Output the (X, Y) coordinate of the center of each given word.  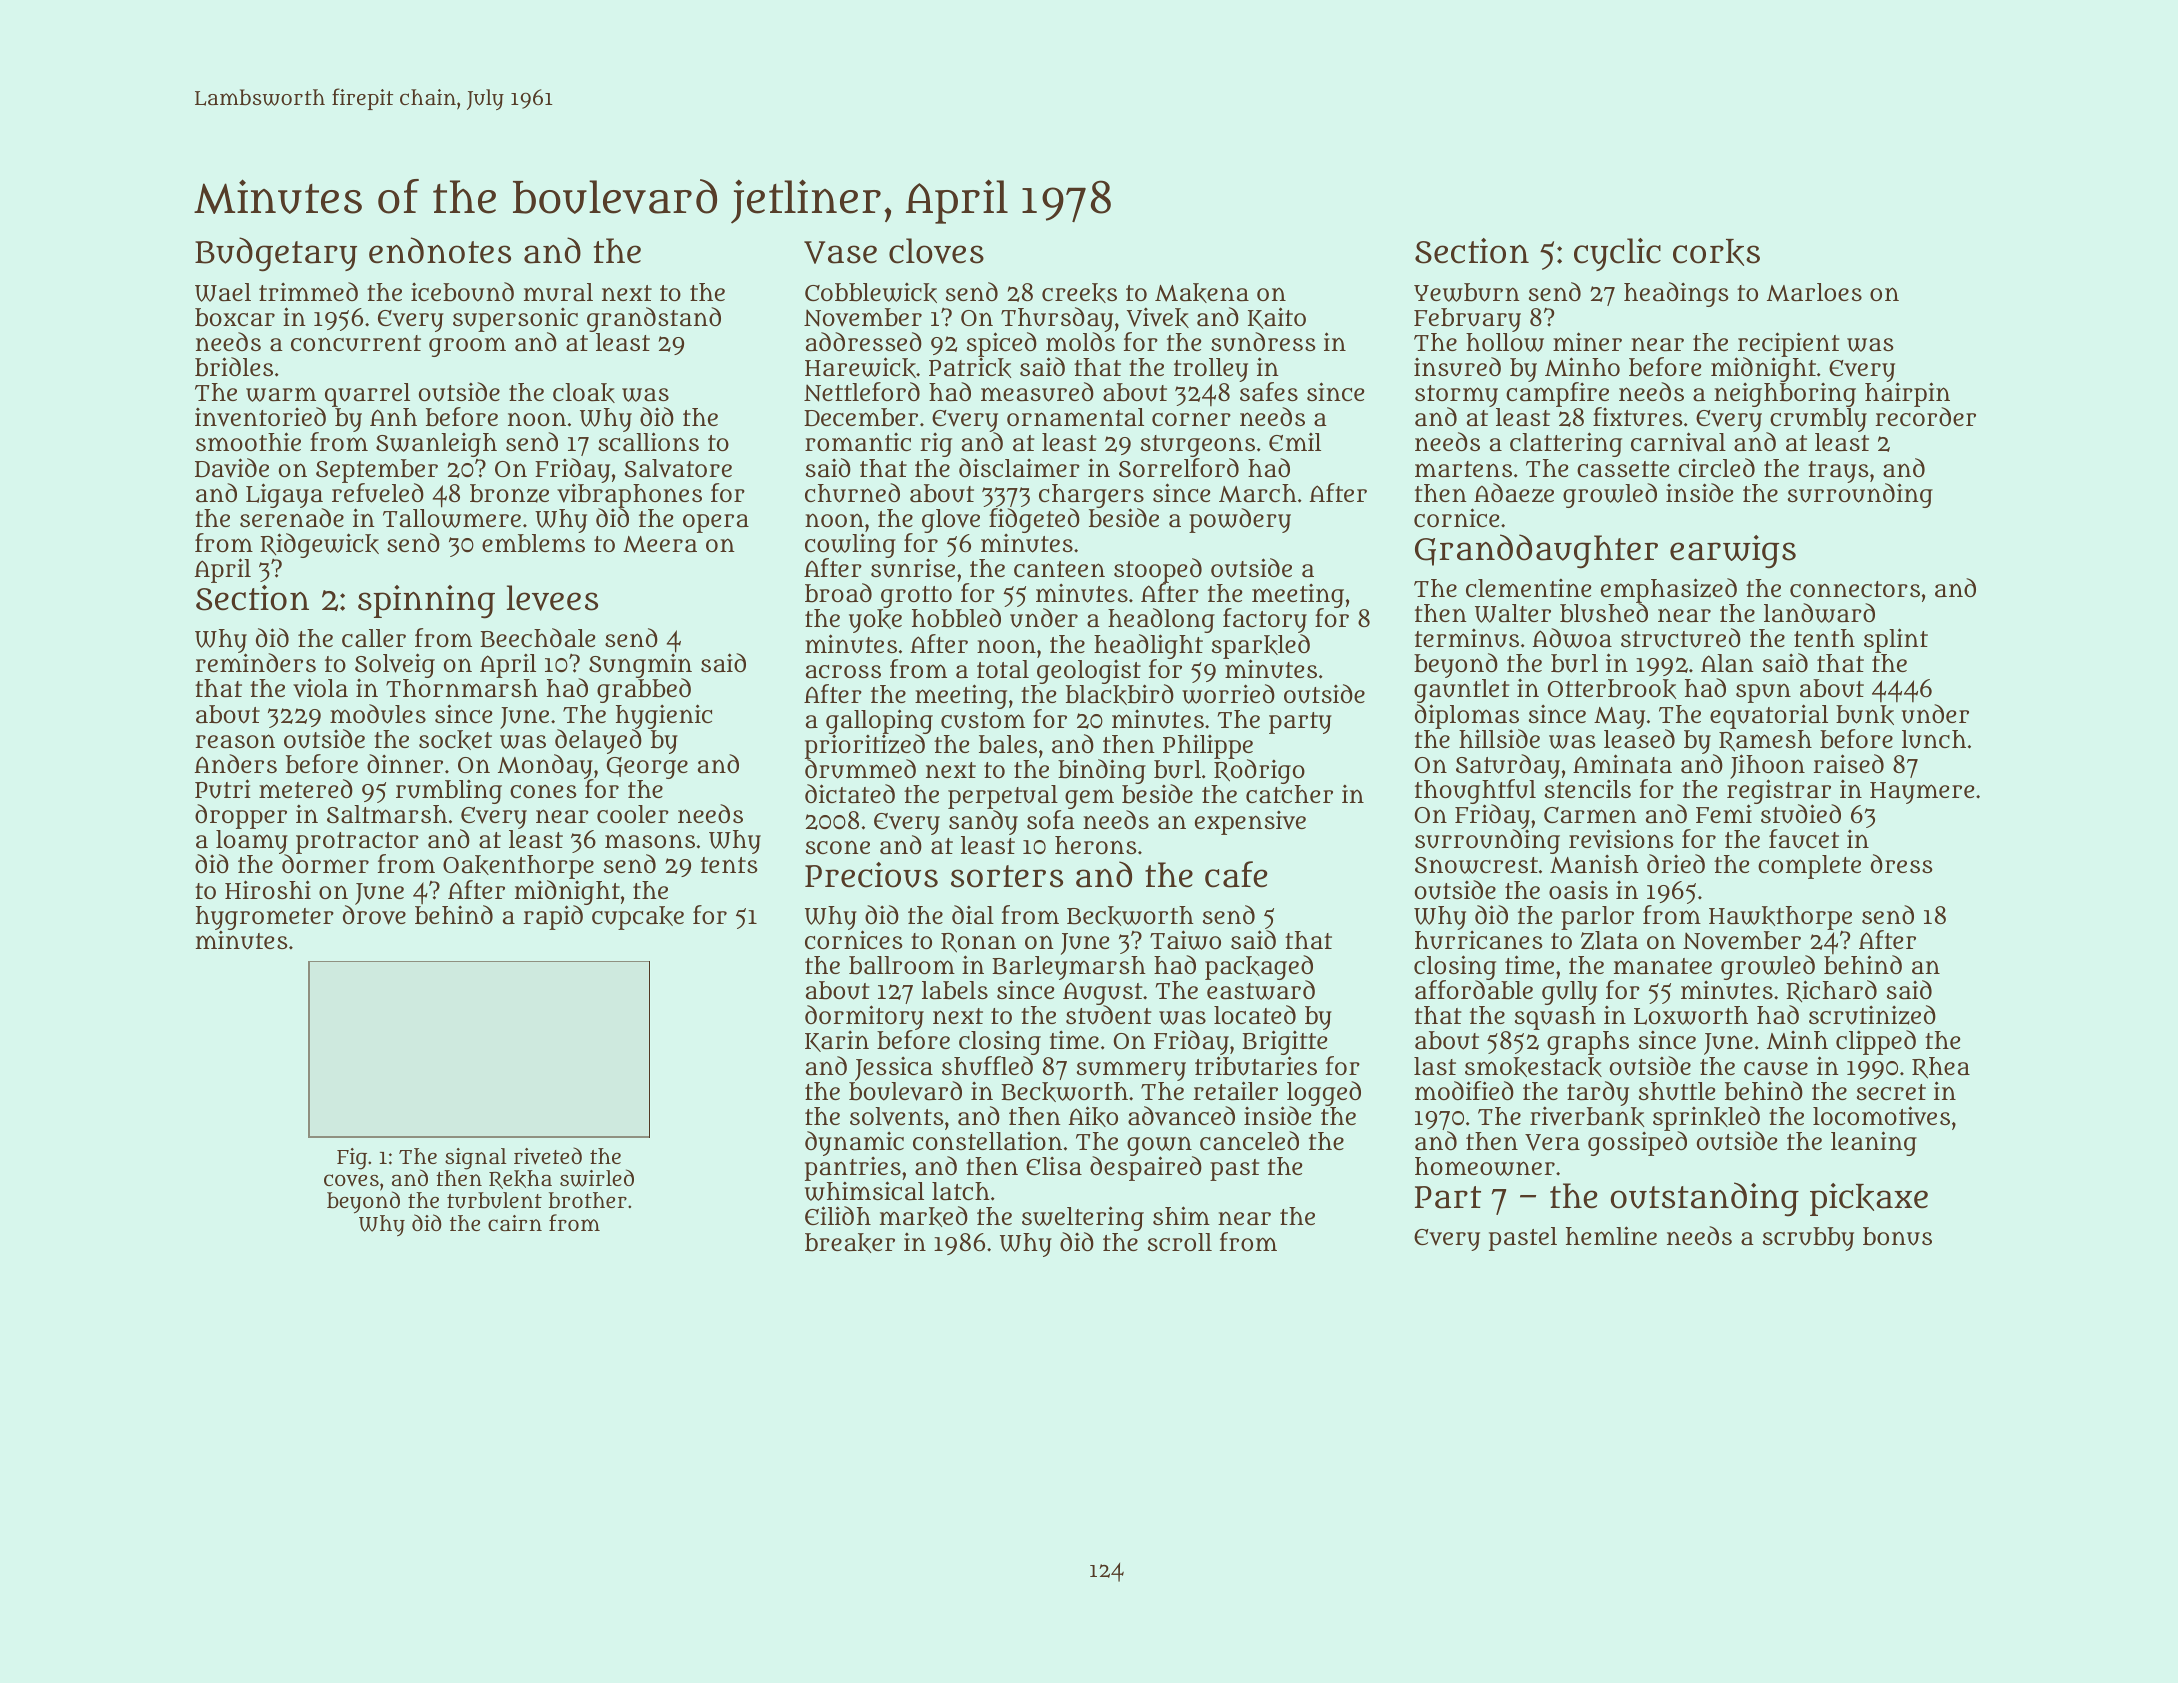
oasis (1578, 890)
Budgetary (276, 254)
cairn (515, 1223)
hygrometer (265, 918)
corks (1716, 252)
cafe (1236, 874)
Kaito (1277, 318)
